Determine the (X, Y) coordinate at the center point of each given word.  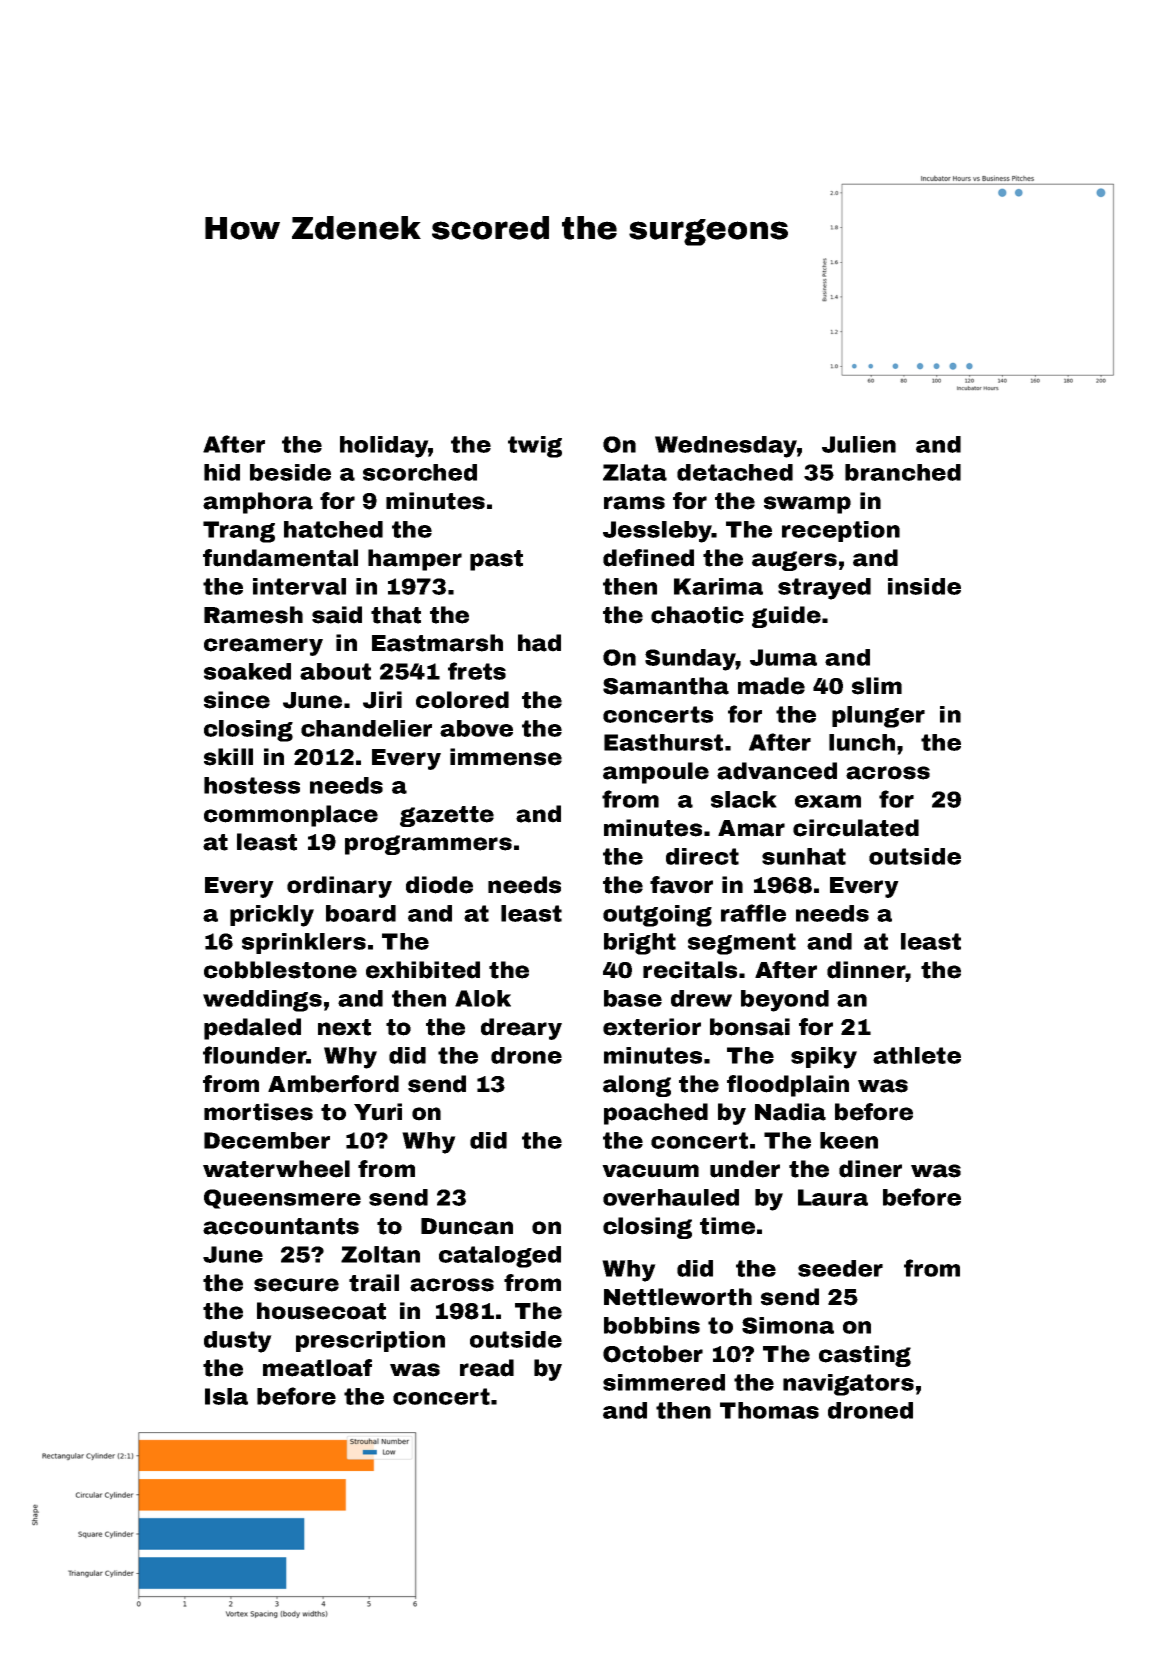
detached (735, 472)
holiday (384, 447)
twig (535, 447)
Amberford (333, 1084)
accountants (281, 1226)
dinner (866, 970)
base (633, 998)
